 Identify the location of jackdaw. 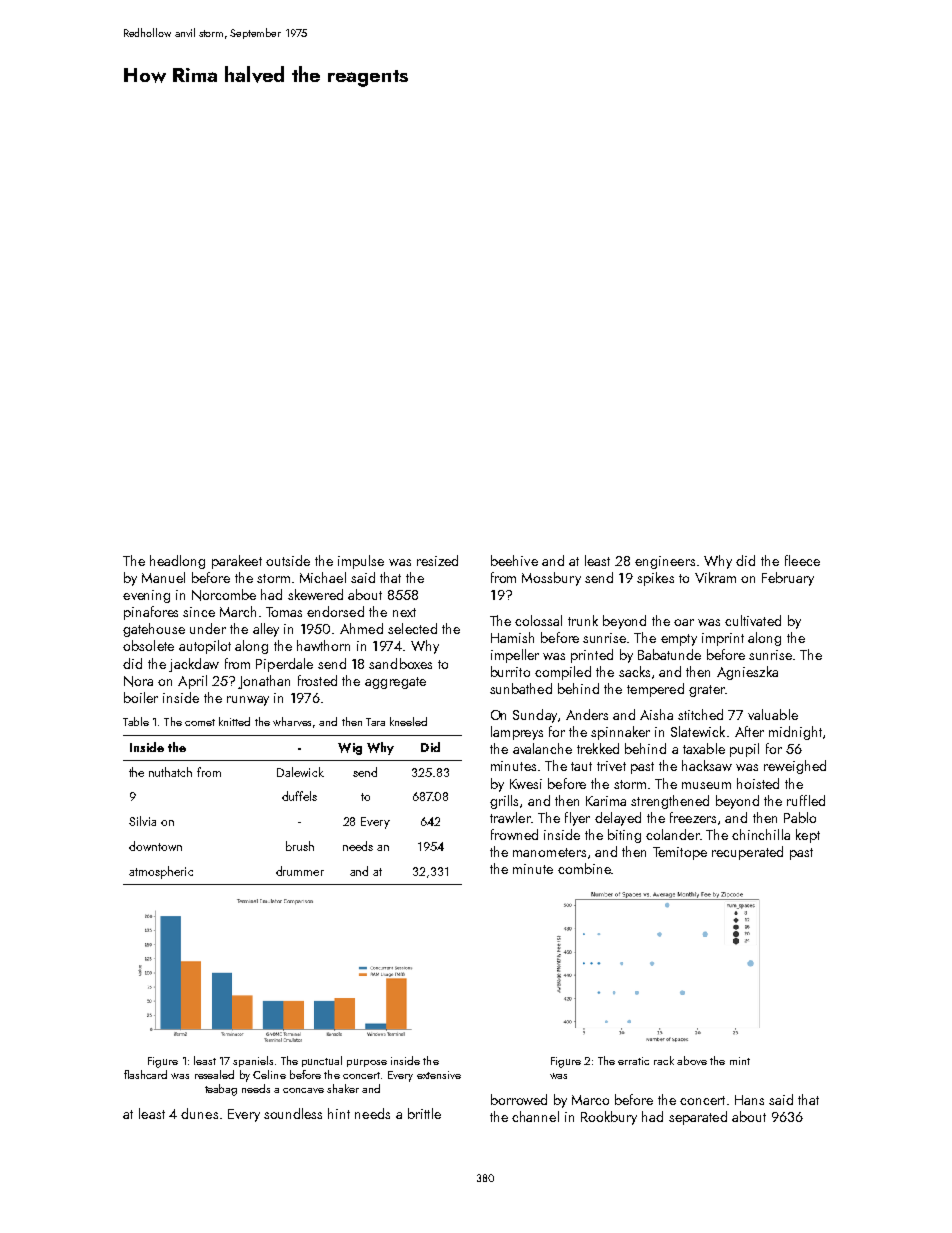
(194, 665).
